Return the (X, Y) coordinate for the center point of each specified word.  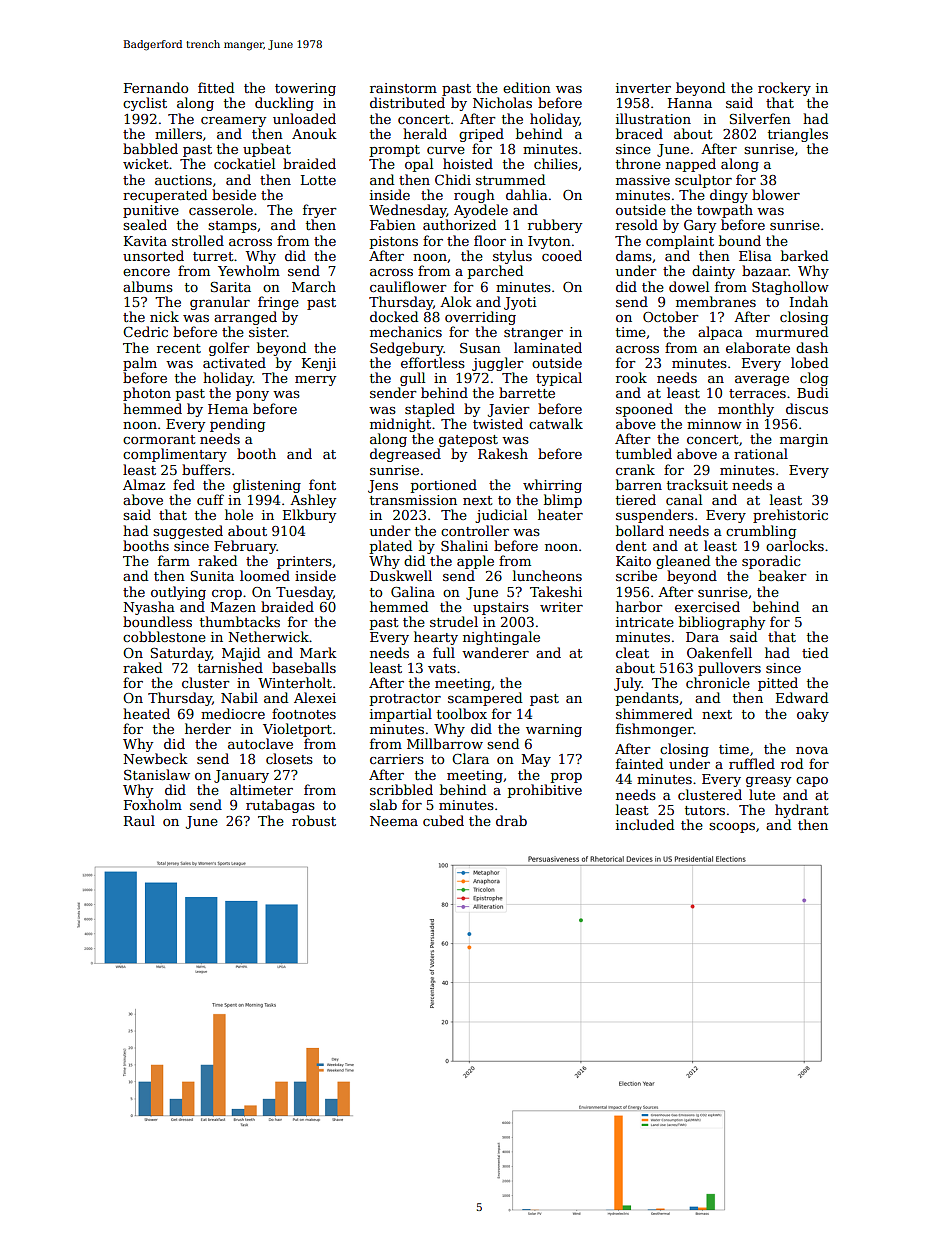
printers (304, 562)
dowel (689, 286)
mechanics (406, 331)
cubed (443, 820)
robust (314, 820)
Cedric (145, 331)
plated (391, 547)
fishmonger (655, 730)
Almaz (144, 484)
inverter (643, 88)
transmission (413, 500)
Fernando (156, 87)
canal (684, 499)
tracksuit (697, 484)
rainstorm (403, 88)
